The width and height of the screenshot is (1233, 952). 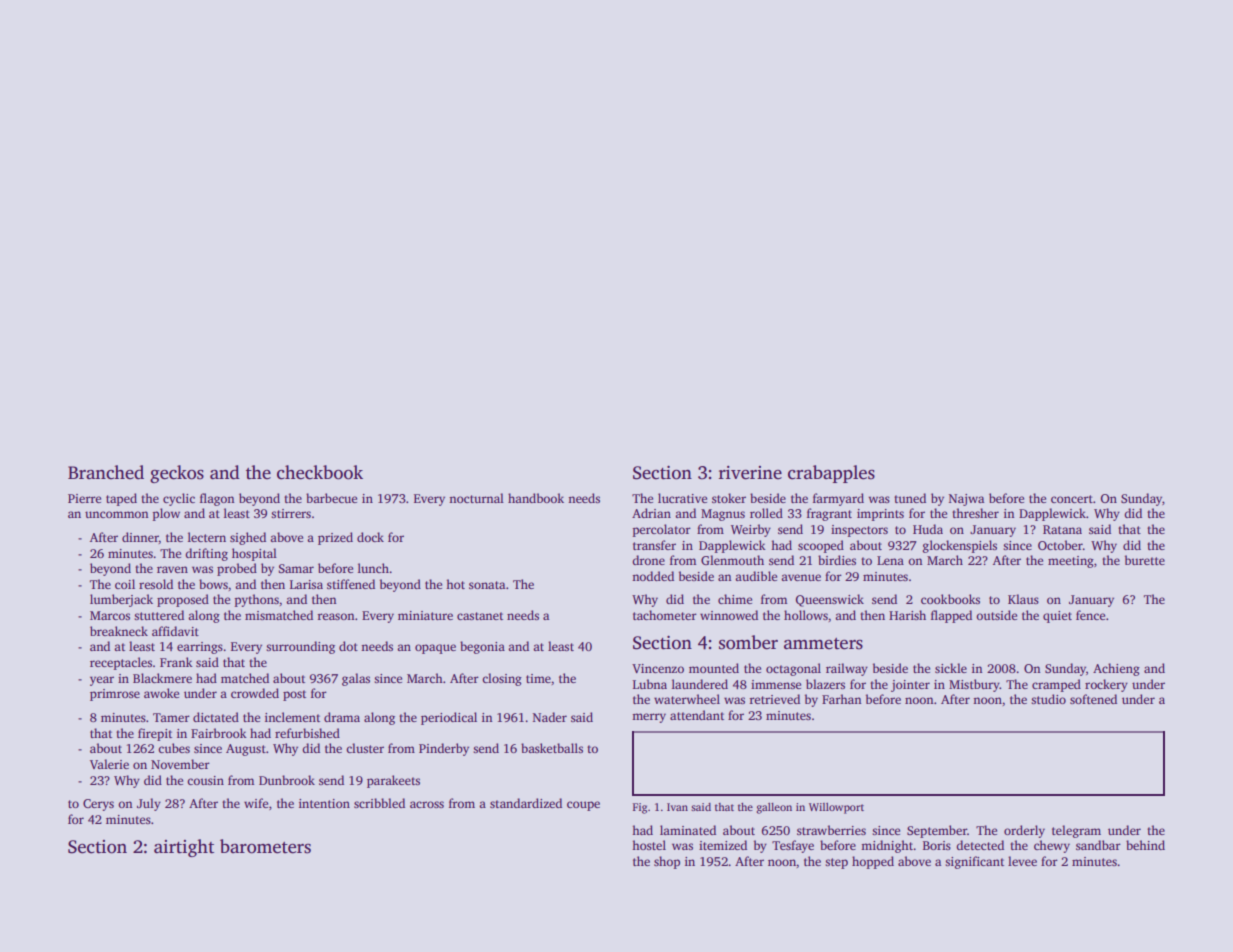 What do you see at coordinates (110, 615) in the screenshot?
I see `Marcos` at bounding box center [110, 615].
